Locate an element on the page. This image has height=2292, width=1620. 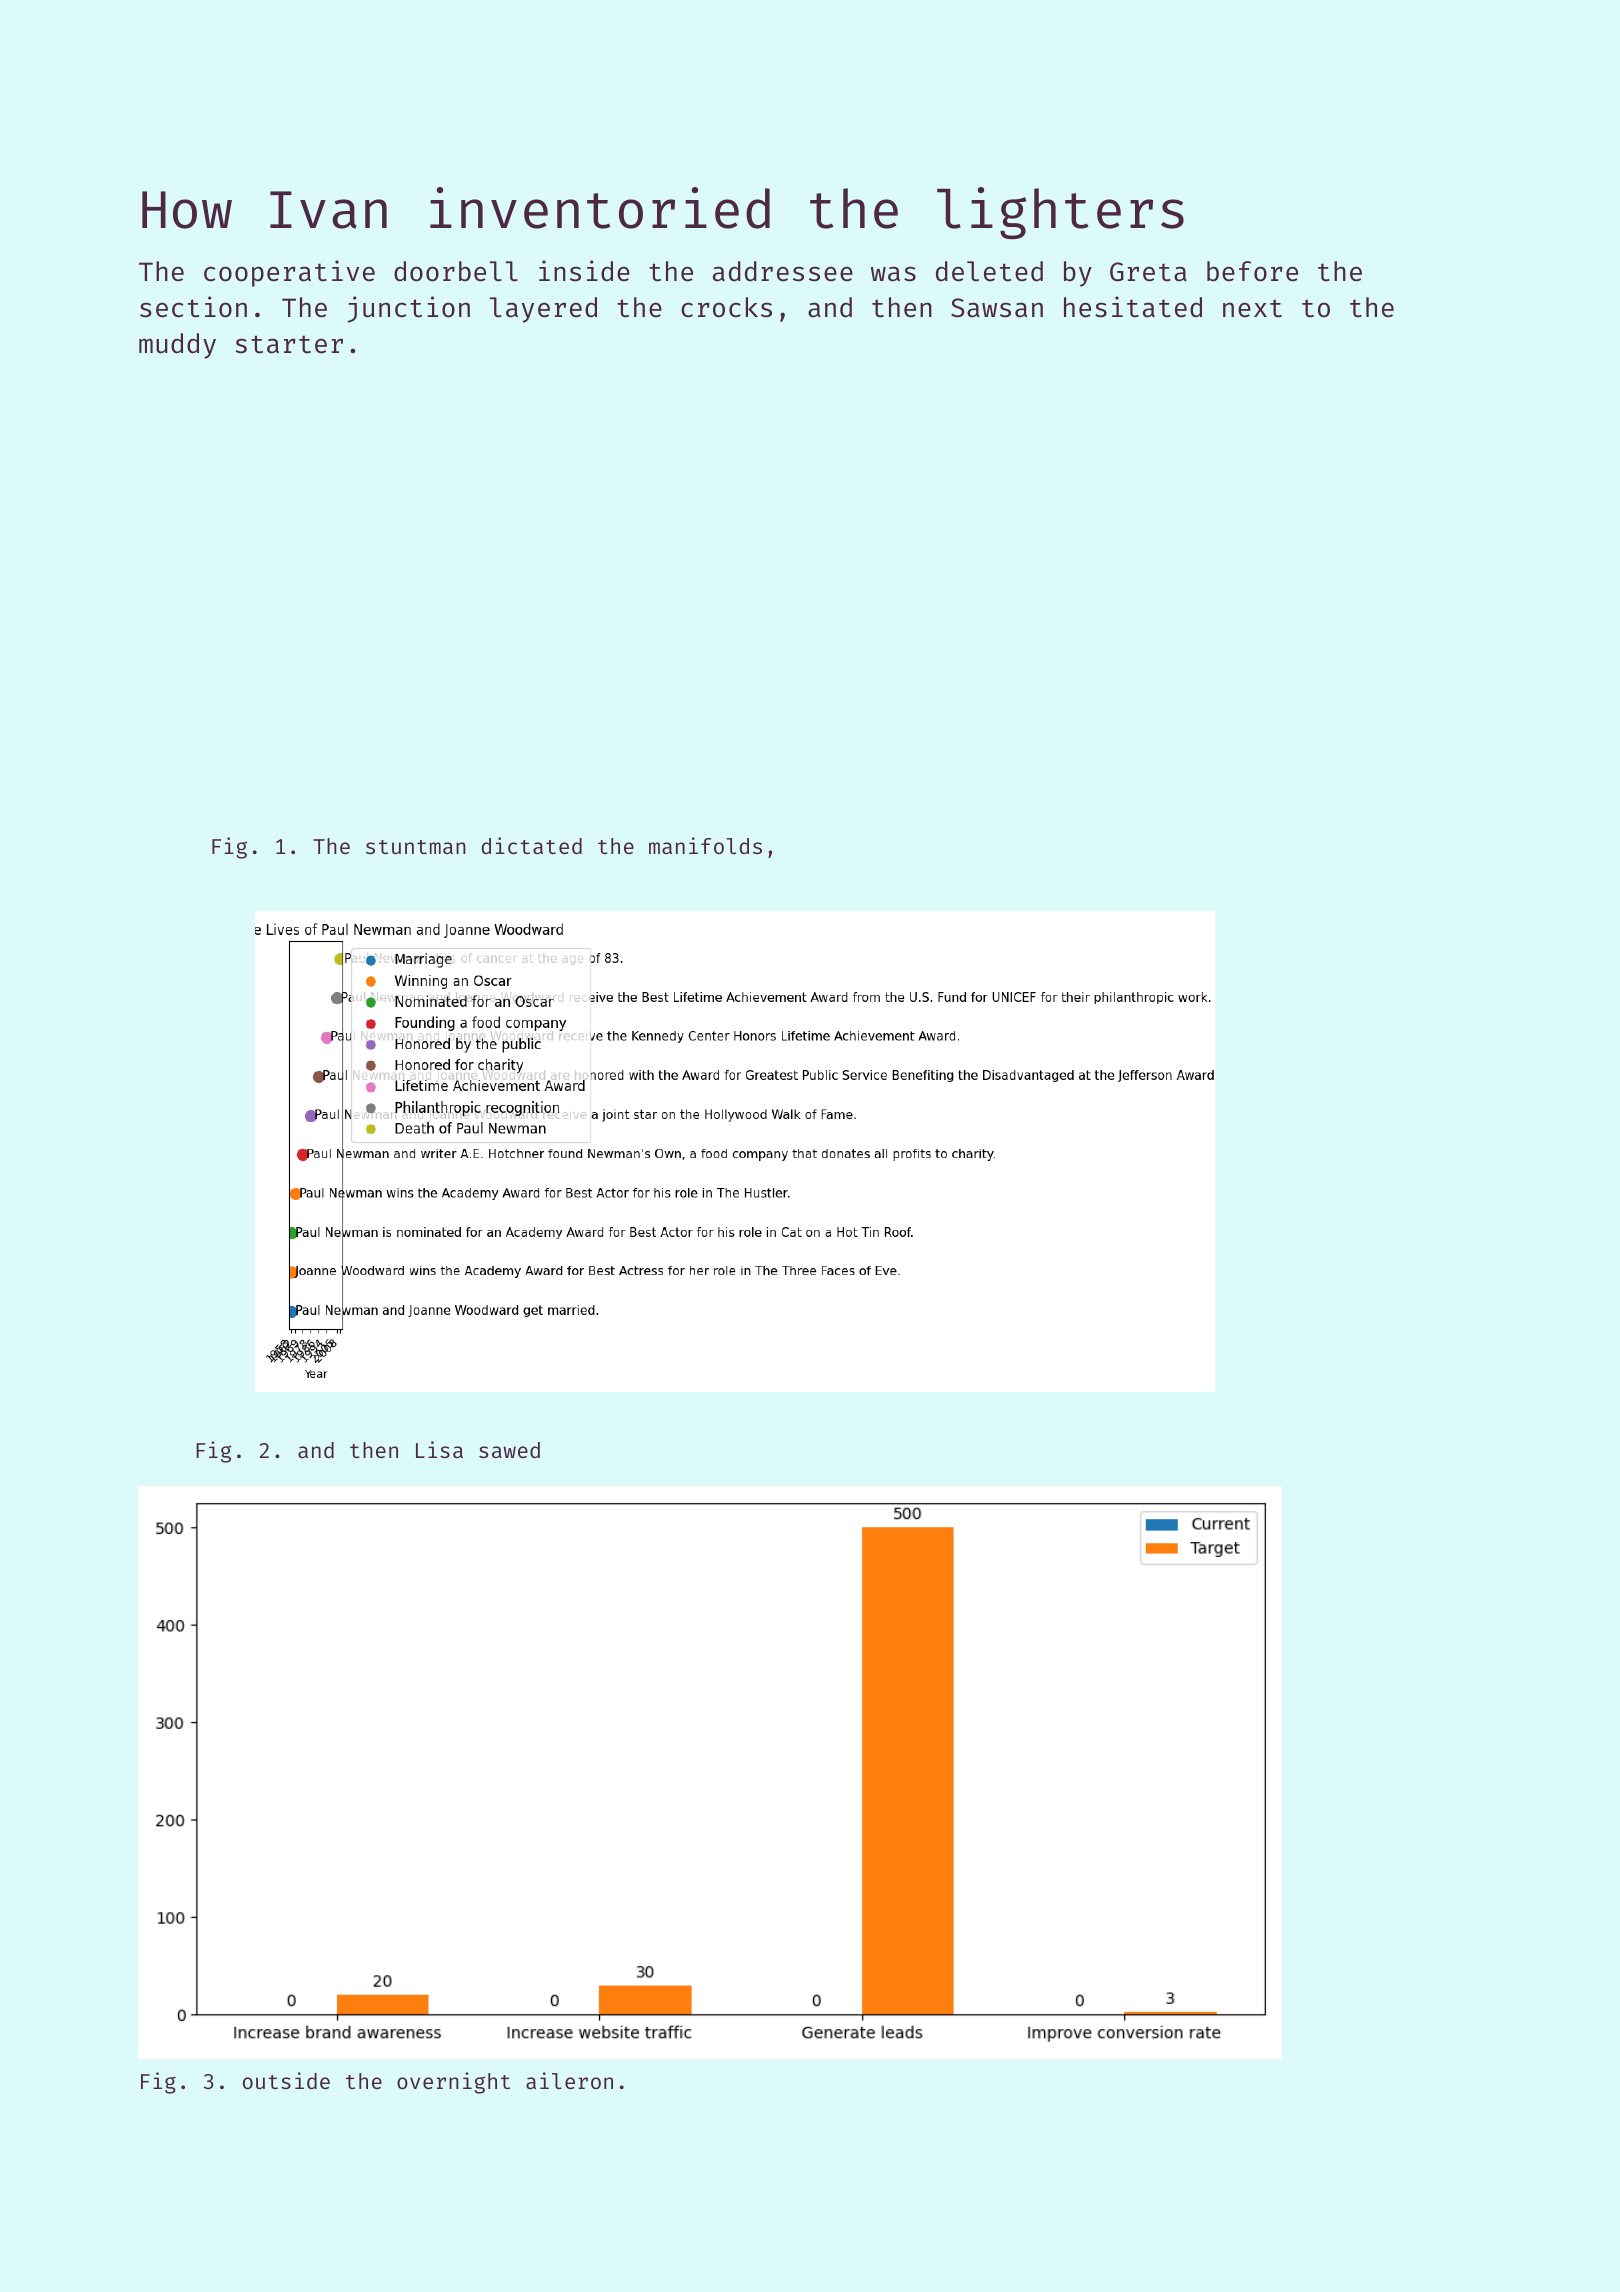
stuntman is located at coordinates (416, 847).
